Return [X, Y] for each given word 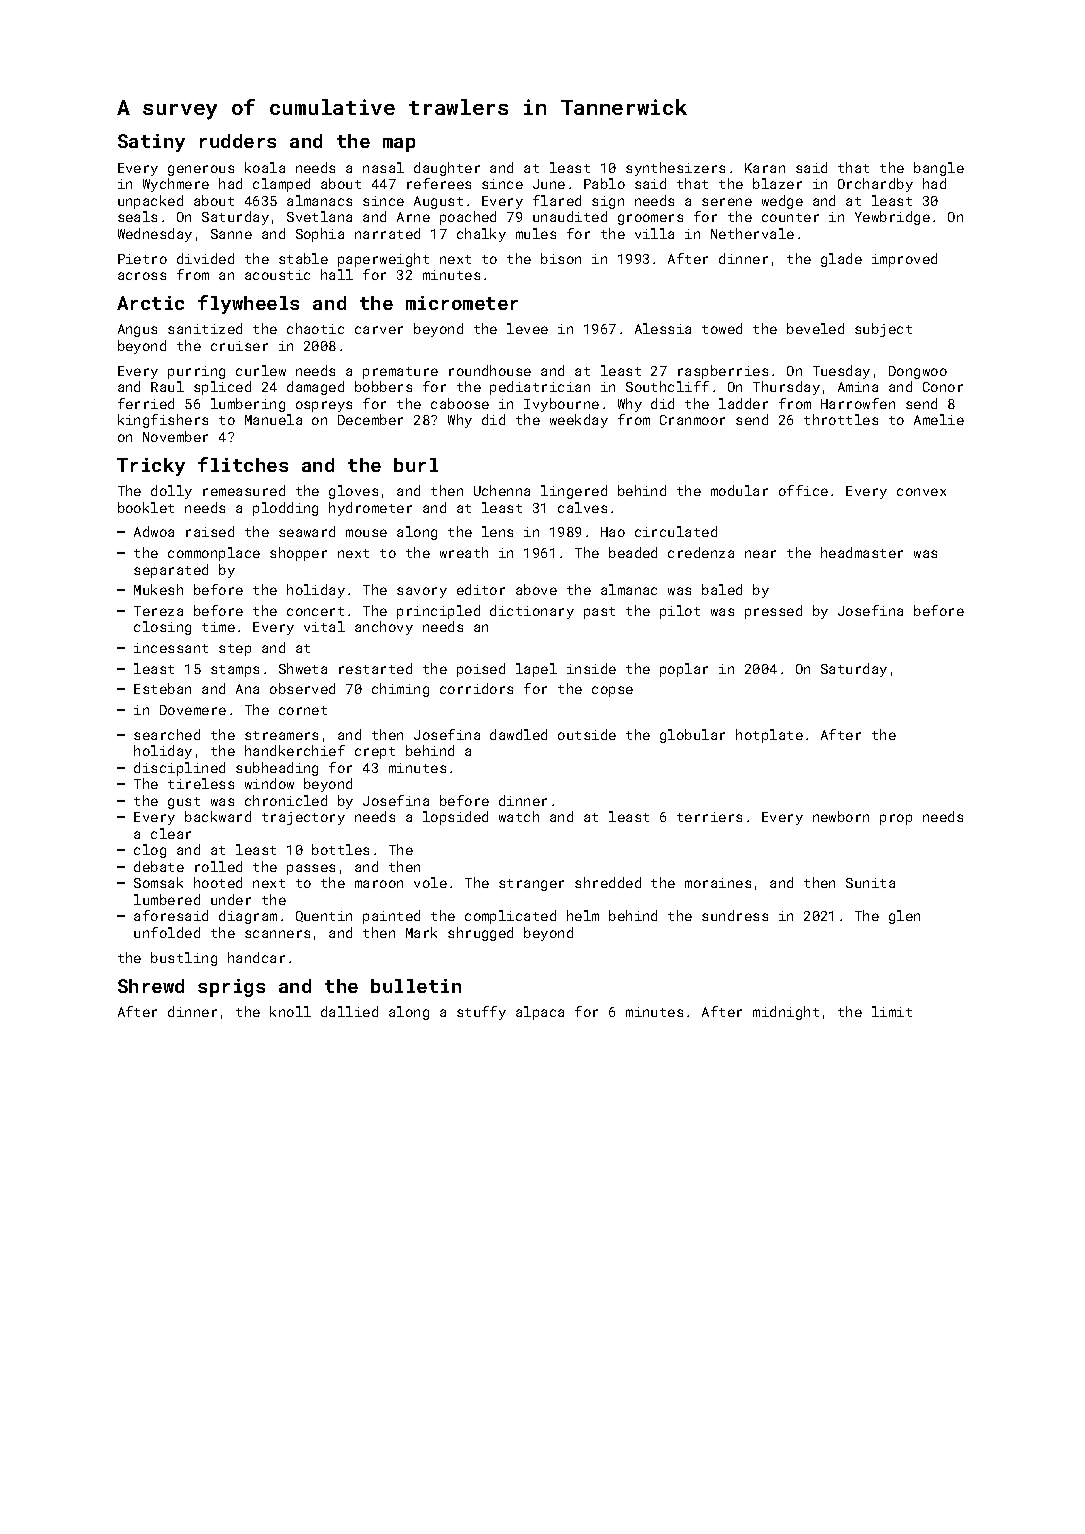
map [399, 145]
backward [218, 816]
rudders [238, 141]
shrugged [480, 934]
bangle [939, 169]
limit [892, 1011]
